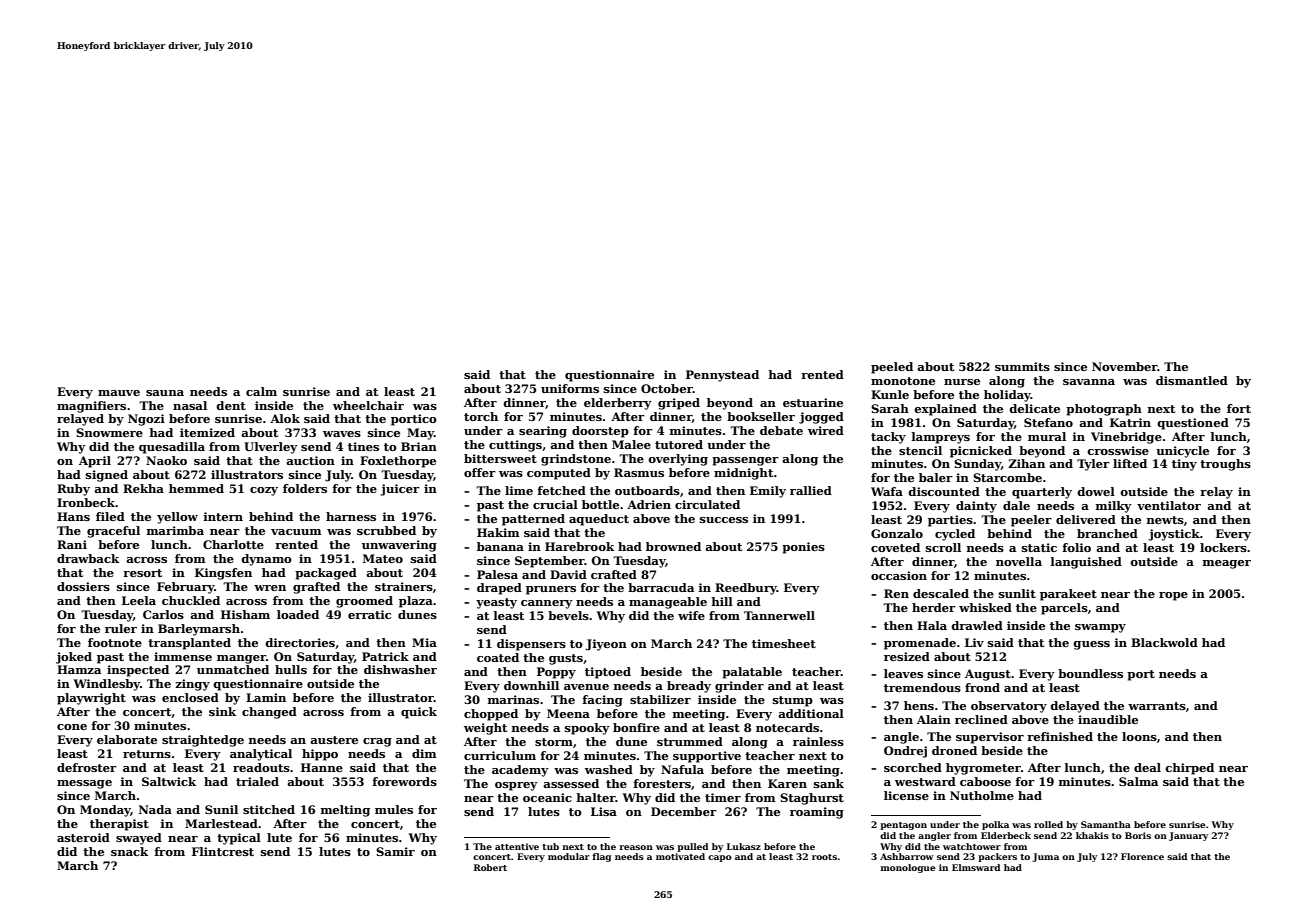 The width and height of the image is (1308, 924). Describe the element at coordinates (404, 586) in the image. I see `strainers` at that location.
